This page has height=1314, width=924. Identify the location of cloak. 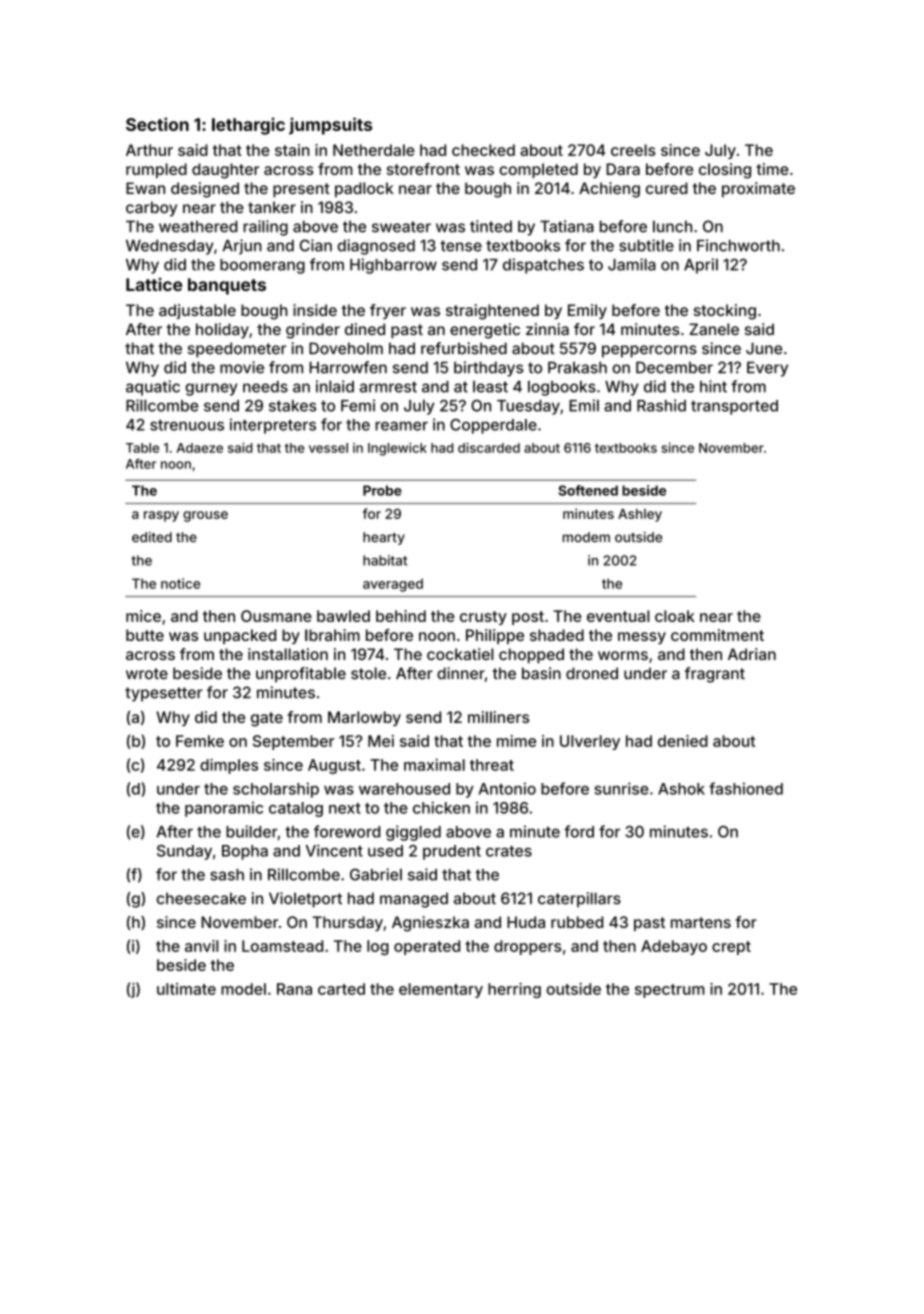
(675, 616).
